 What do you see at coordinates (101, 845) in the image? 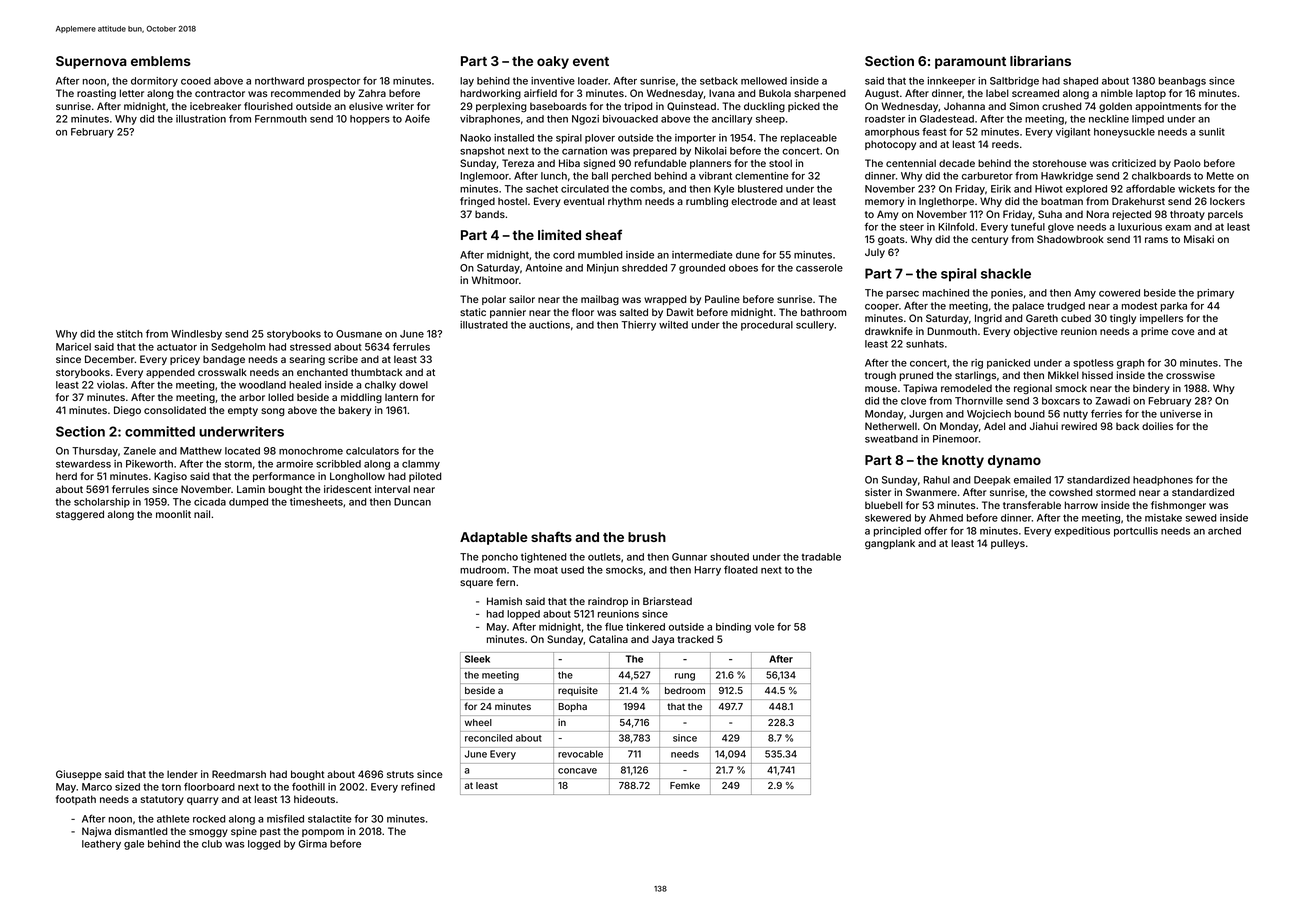
I see `leathery` at bounding box center [101, 845].
